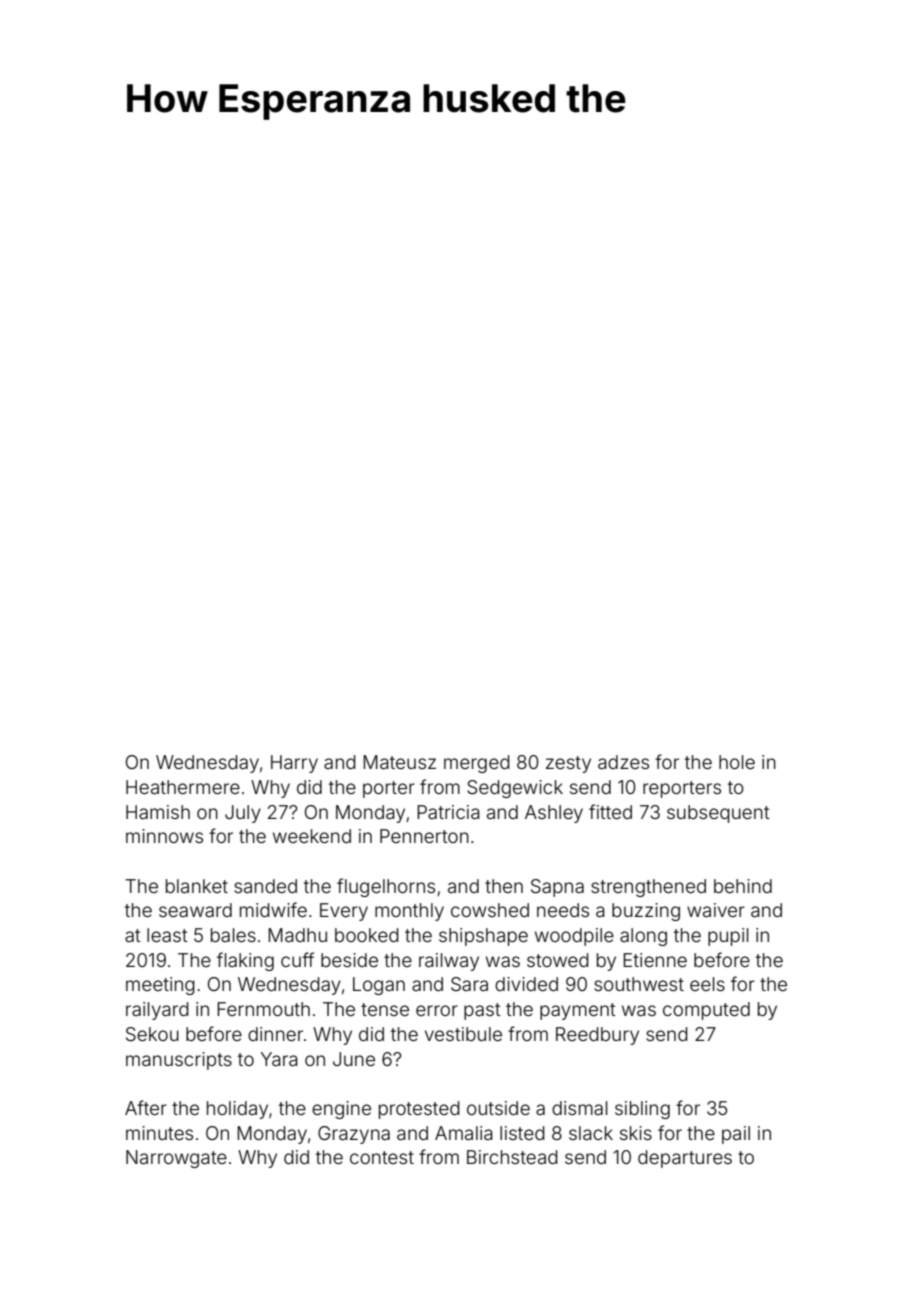 Image resolution: width=924 pixels, height=1314 pixels. I want to click on meeting, so click(160, 986).
